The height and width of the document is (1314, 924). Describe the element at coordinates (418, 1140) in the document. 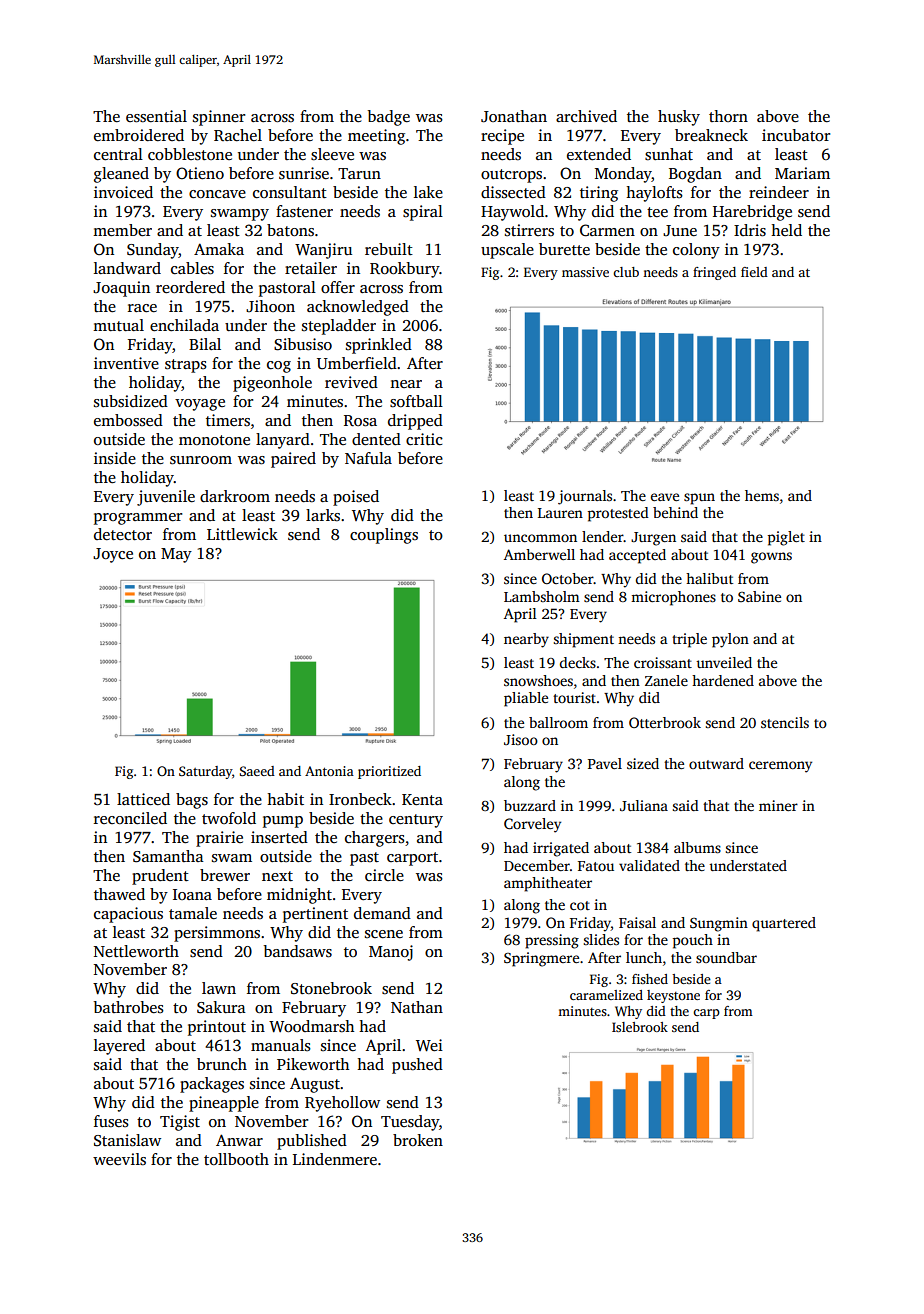

I see `broken` at that location.
